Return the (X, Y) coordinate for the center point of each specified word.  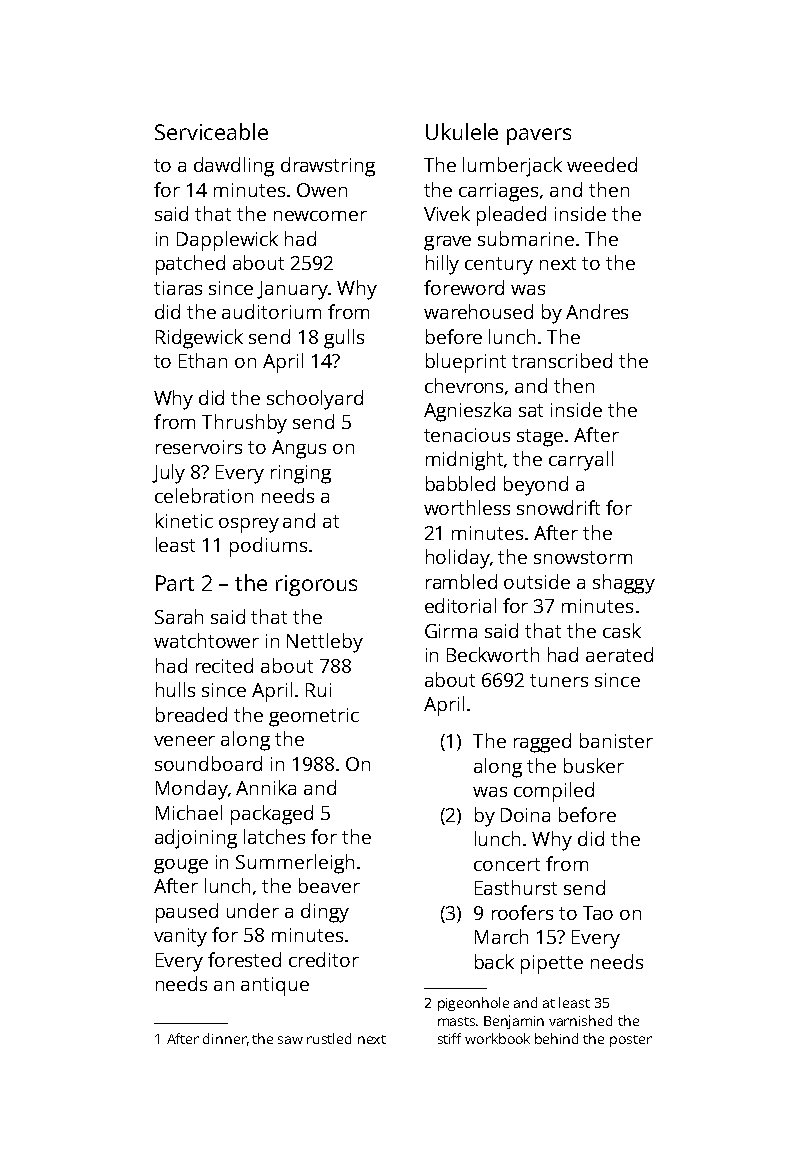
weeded (602, 164)
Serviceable (211, 131)
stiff (449, 1038)
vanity (180, 937)
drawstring (328, 167)
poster (631, 1041)
